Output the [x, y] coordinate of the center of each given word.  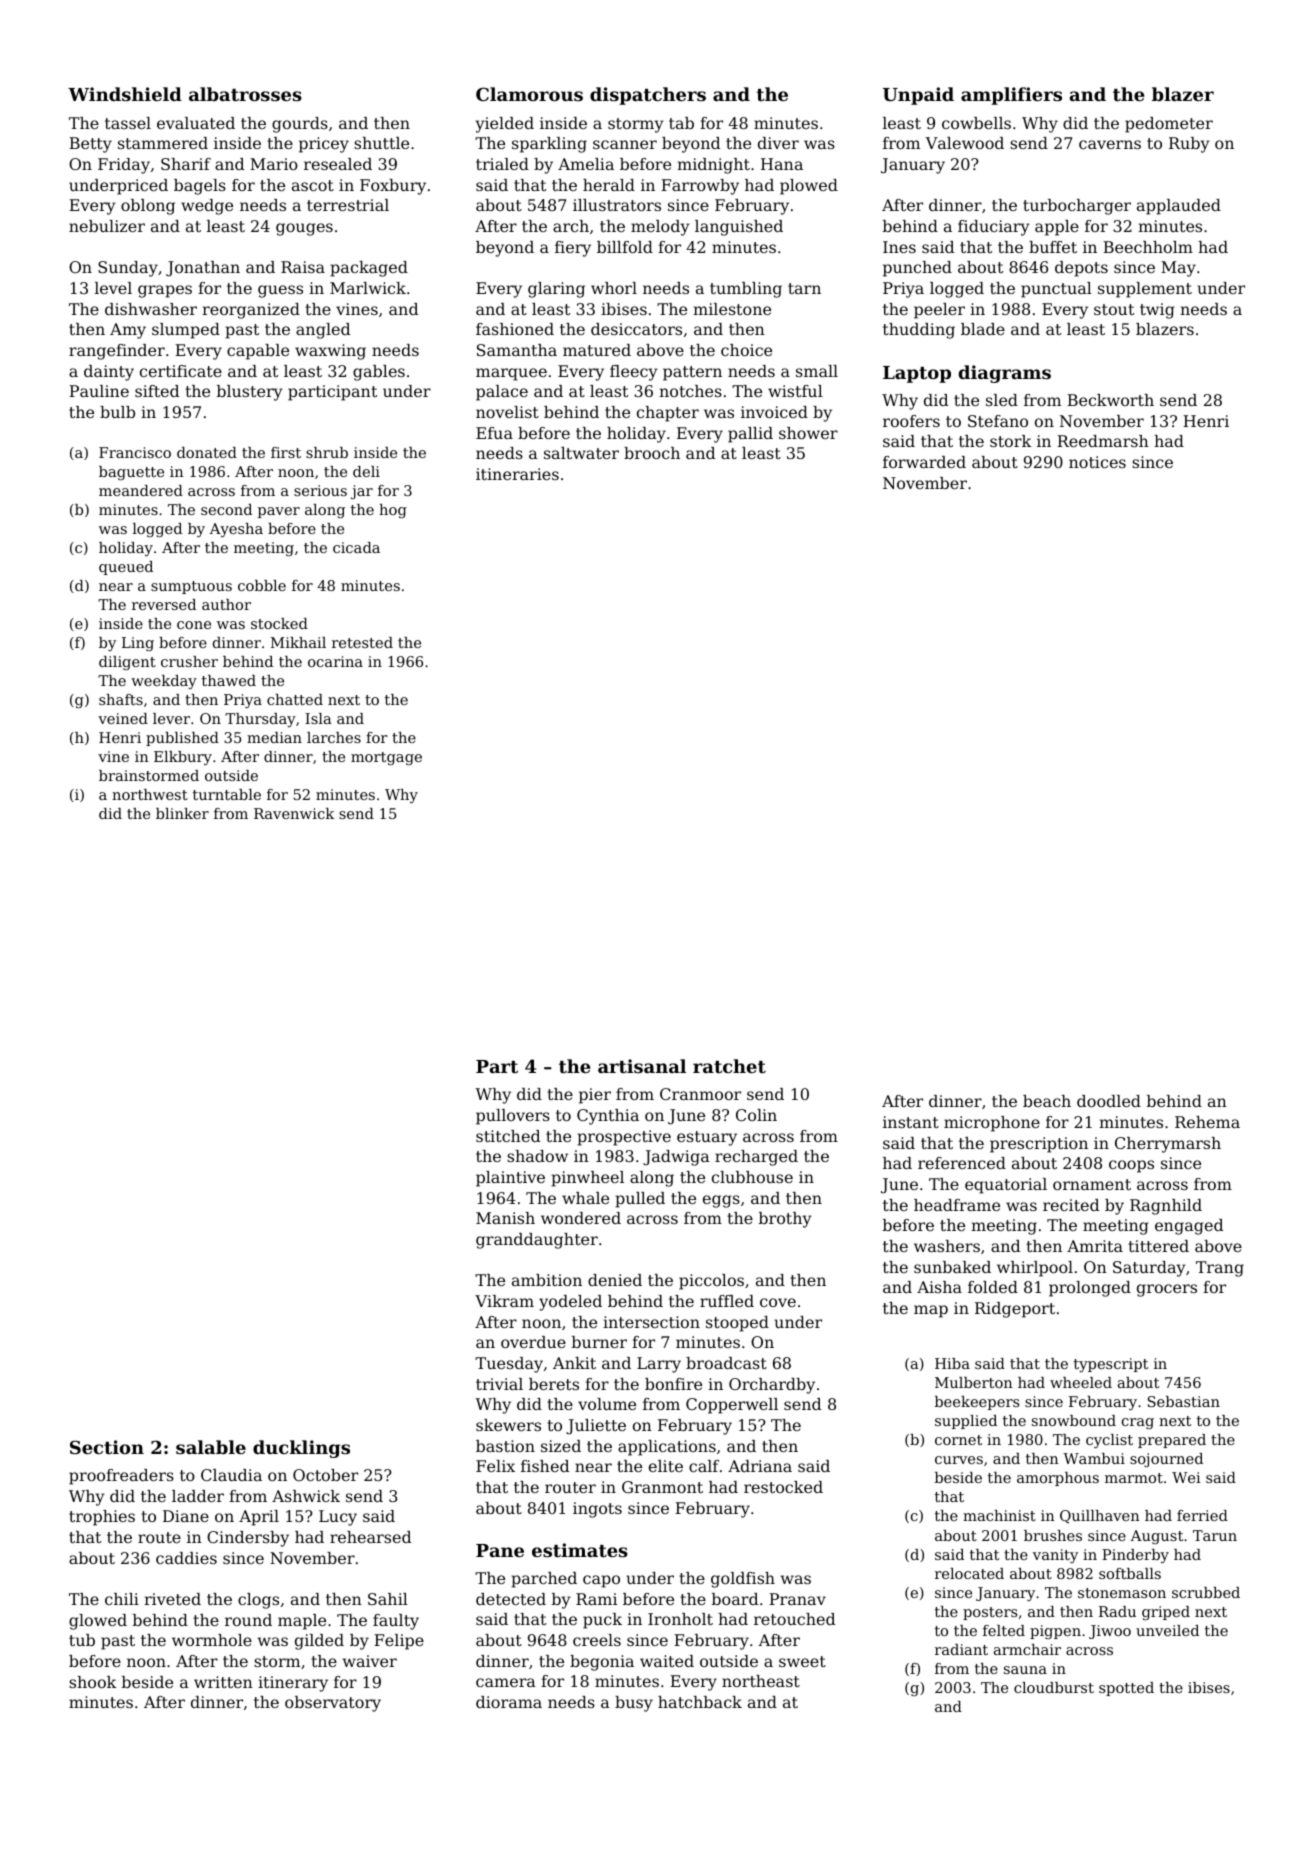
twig [1157, 311]
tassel [128, 123]
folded [993, 1287]
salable [211, 1447]
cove [778, 1302]
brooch [652, 453]
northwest [150, 794]
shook [93, 1682]
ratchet [729, 1066]
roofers [911, 421]
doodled [1109, 1101]
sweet [802, 1661]
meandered [141, 490]
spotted [1126, 1689]
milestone [732, 309]
